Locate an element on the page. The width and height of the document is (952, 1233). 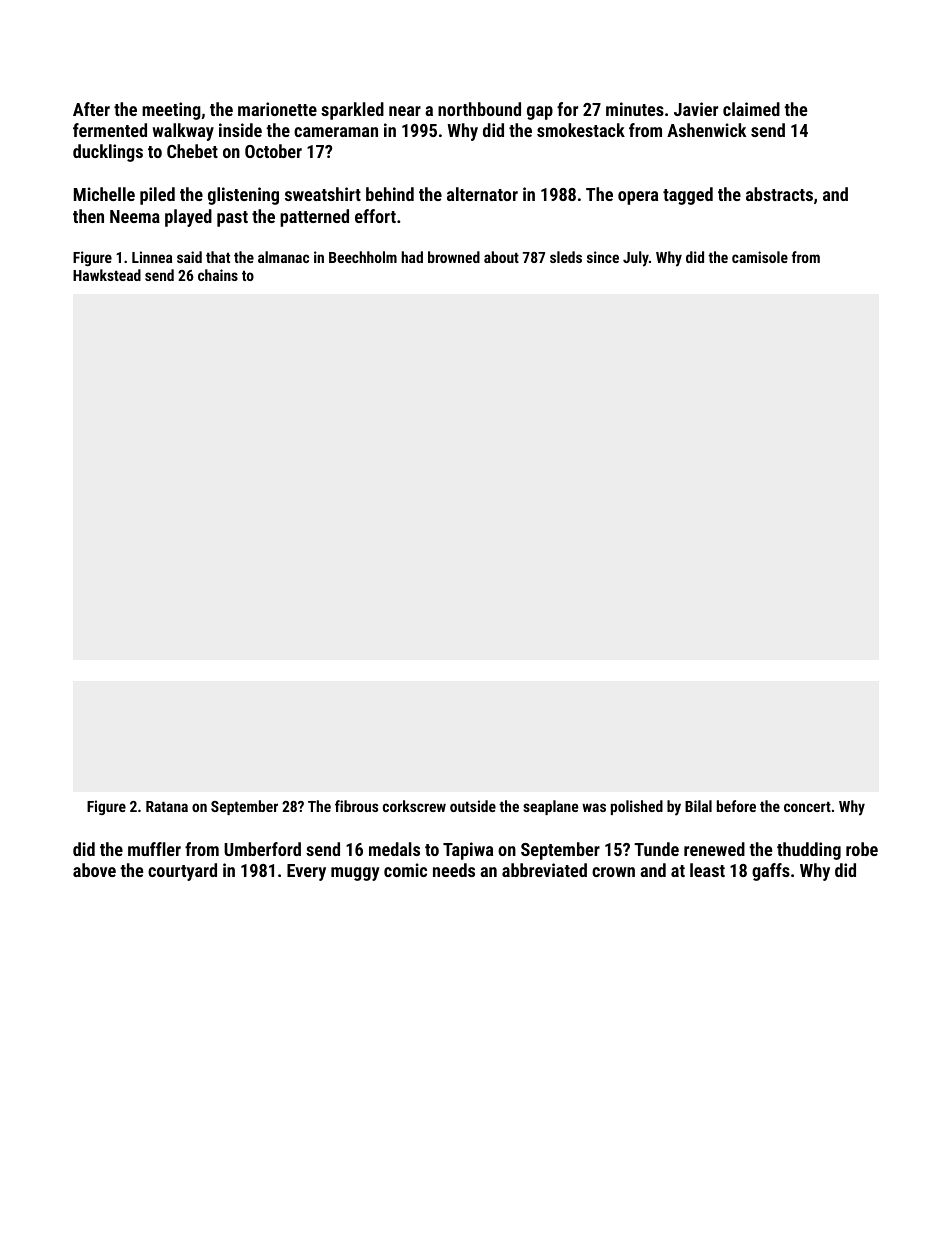
about is located at coordinates (501, 257).
